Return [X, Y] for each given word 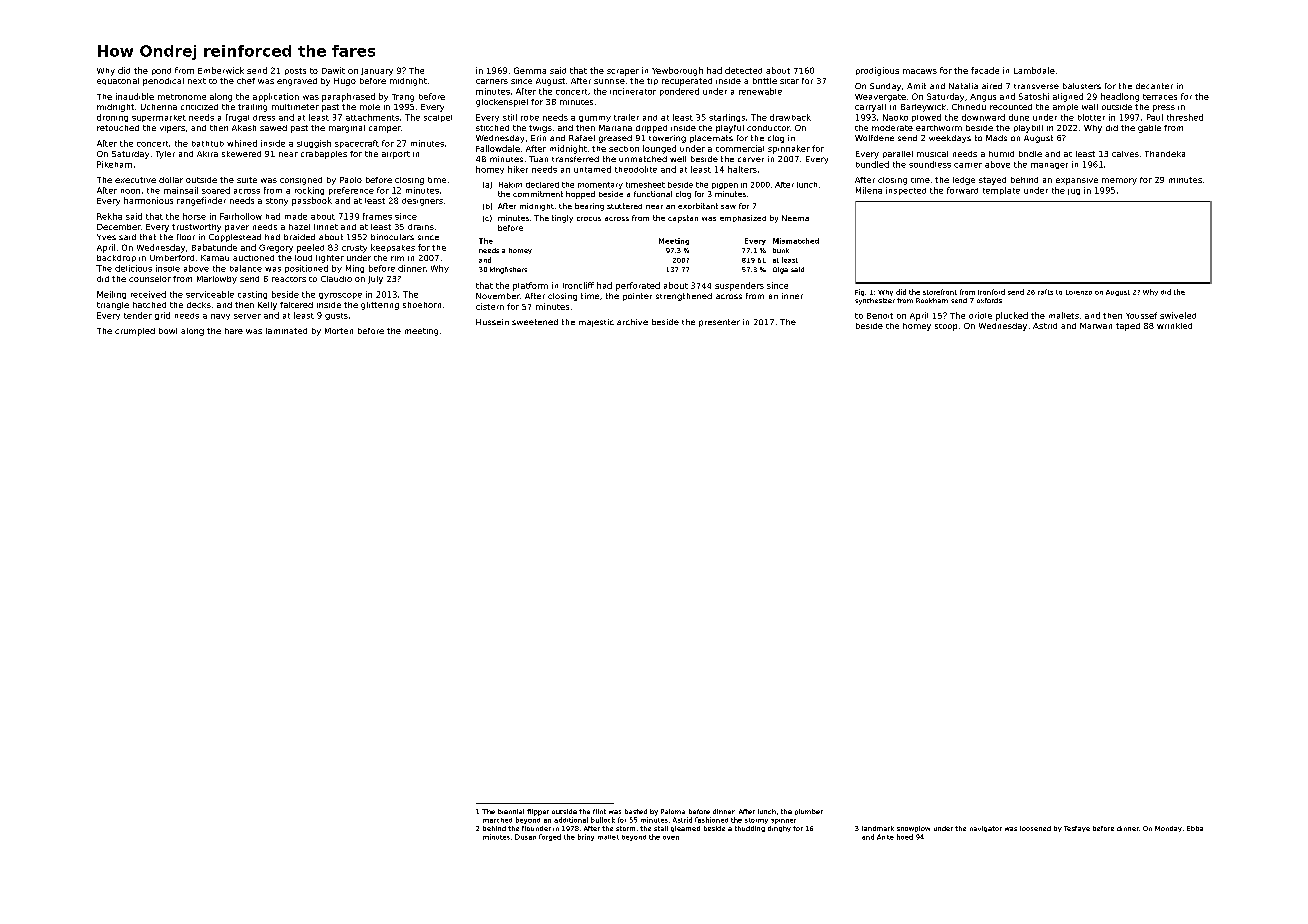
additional [571, 820]
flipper [538, 812]
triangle [113, 306]
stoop [946, 327]
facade [985, 70]
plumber [809, 812]
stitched [492, 128]
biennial [511, 811]
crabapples [324, 155]
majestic [596, 323]
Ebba [1195, 828]
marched [497, 820]
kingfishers [508, 270]
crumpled [135, 332]
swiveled [1178, 315]
